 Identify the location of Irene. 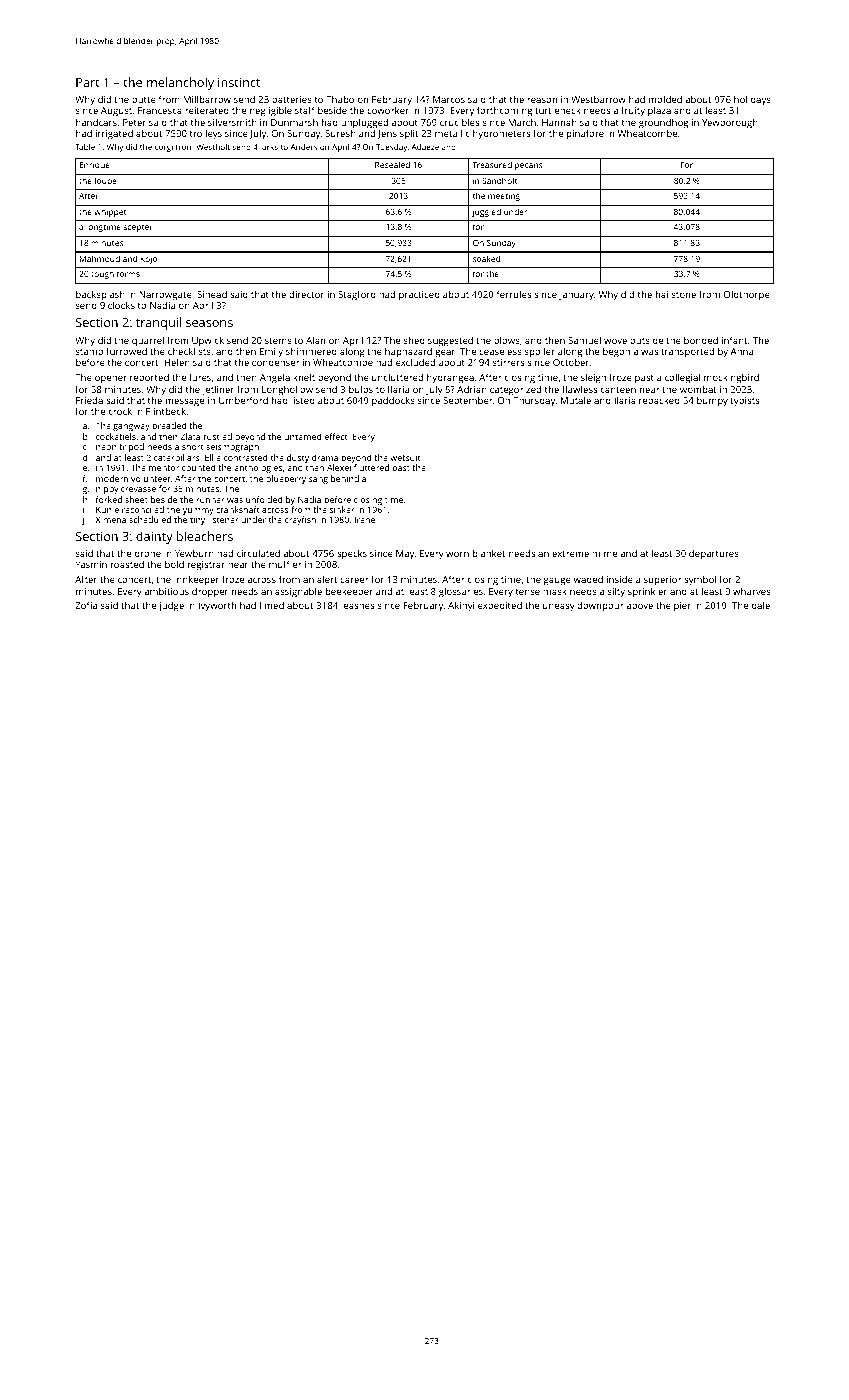
(365, 520).
